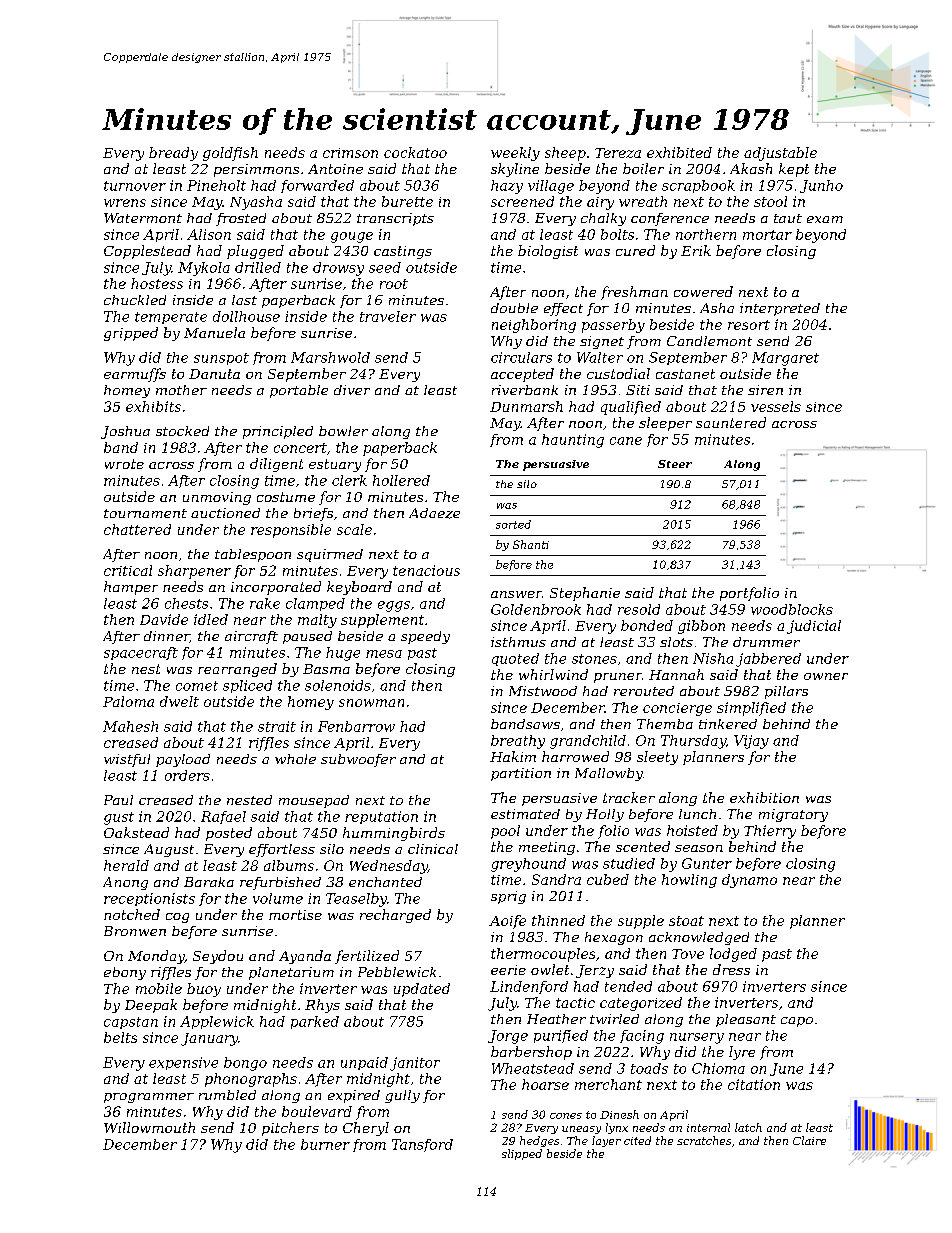 This screenshot has height=1233, width=952. What do you see at coordinates (701, 627) in the screenshot?
I see `gibbon` at bounding box center [701, 627].
